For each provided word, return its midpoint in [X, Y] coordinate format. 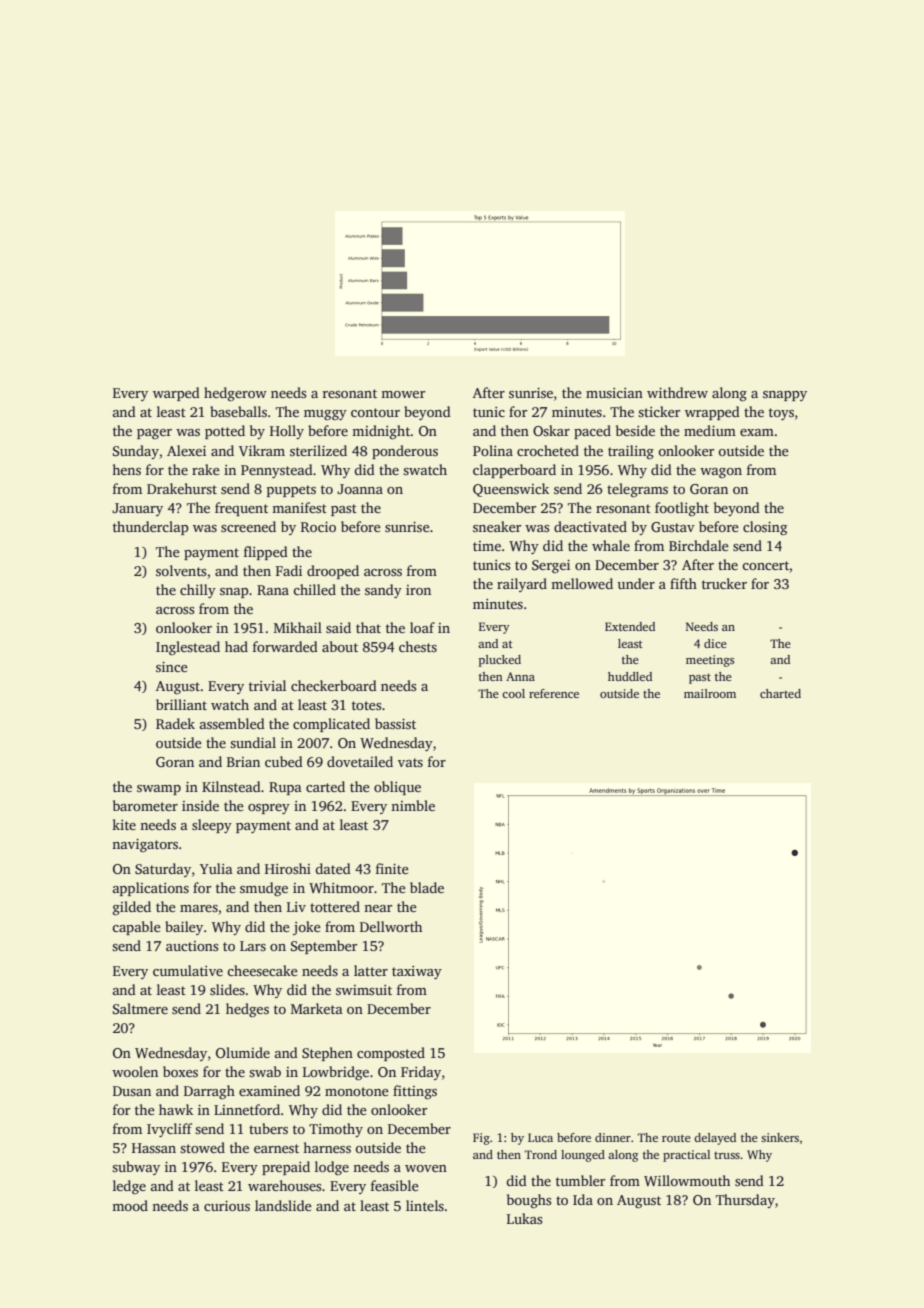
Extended [630, 626]
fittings [415, 1092]
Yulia [216, 868]
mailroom [710, 693]
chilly [198, 591]
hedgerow [235, 394]
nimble [413, 805]
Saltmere [140, 1008]
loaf [422, 627]
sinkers [780, 1137]
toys [781, 414]
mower [403, 394]
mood [130, 1205]
